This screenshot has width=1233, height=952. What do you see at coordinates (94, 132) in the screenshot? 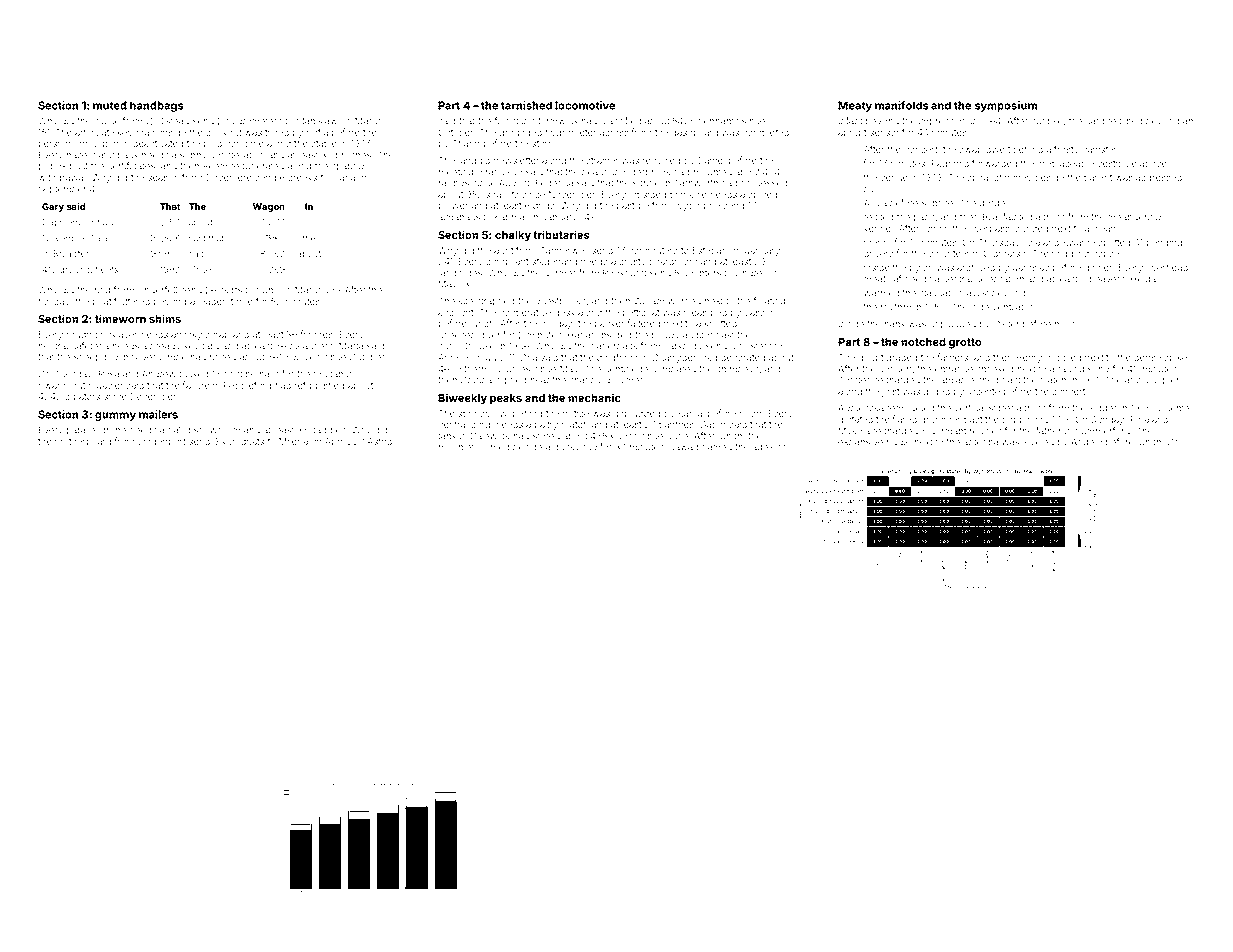
I see `articulate` at bounding box center [94, 132].
